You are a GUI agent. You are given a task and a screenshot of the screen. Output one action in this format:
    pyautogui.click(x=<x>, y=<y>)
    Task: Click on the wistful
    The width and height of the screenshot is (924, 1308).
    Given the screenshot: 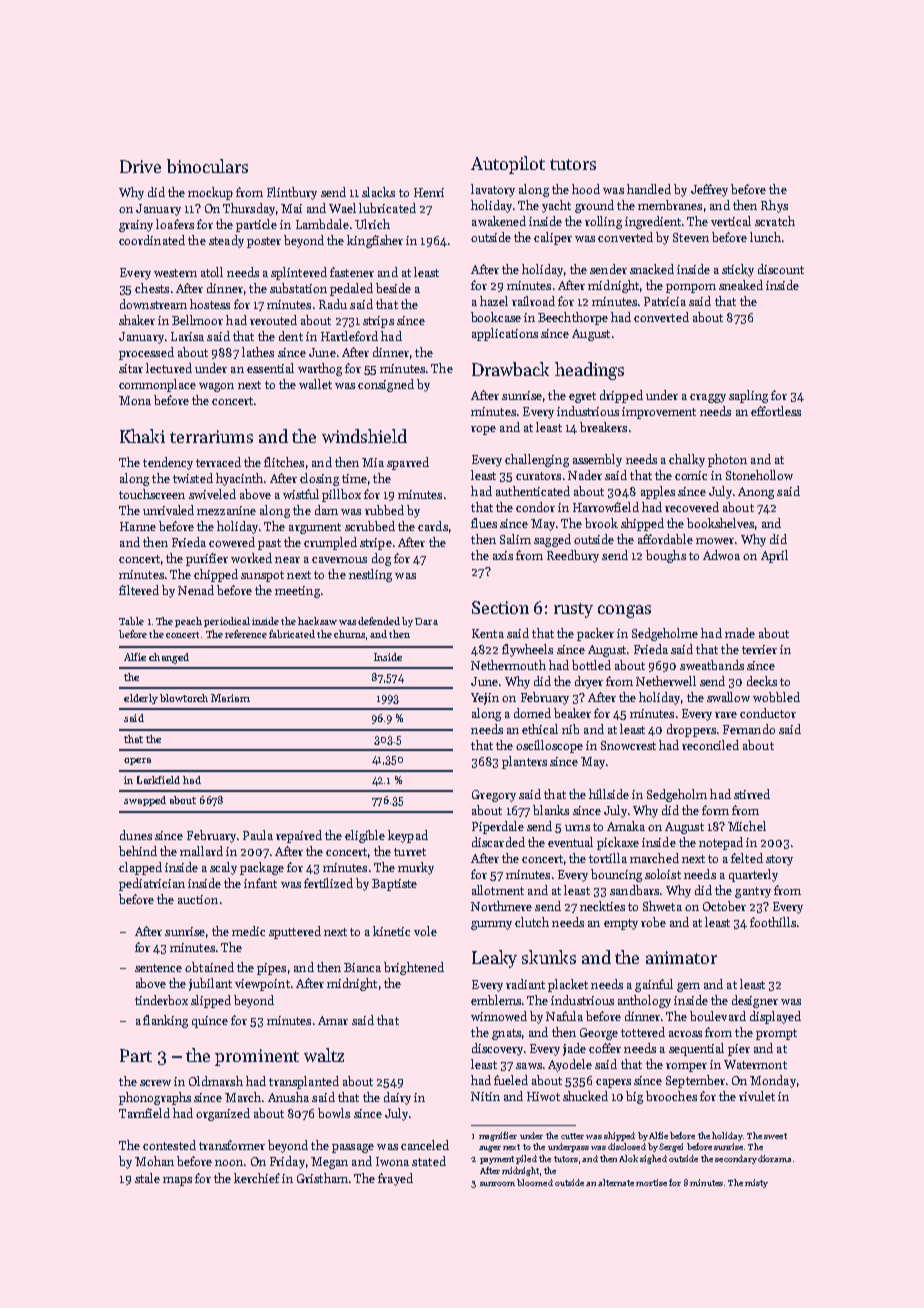 What is the action you would take?
    pyautogui.click(x=301, y=494)
